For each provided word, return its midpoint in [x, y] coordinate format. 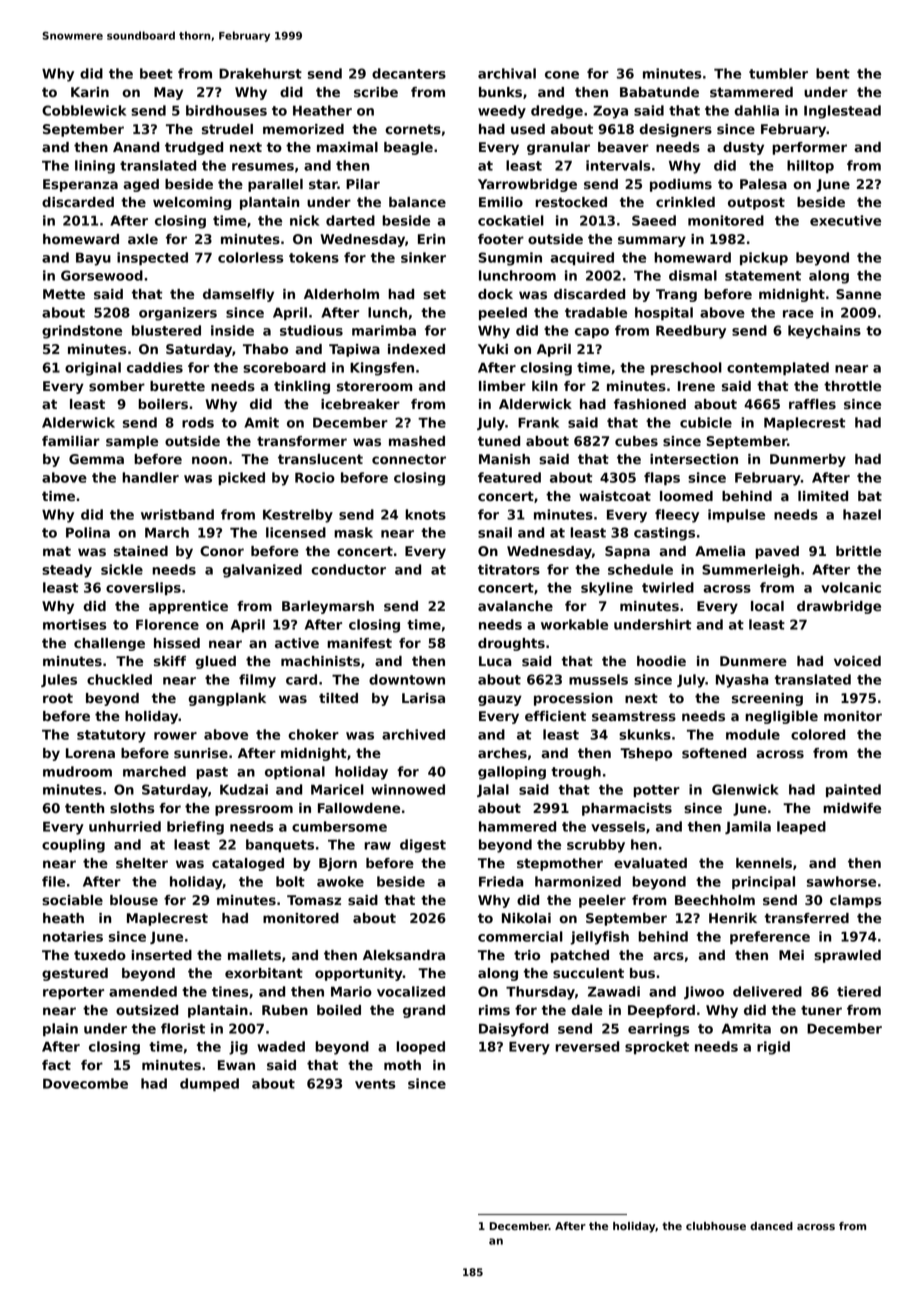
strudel [227, 129]
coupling [73, 846]
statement [763, 276]
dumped [209, 1085]
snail [495, 532]
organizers [178, 314]
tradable [596, 312]
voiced [857, 661]
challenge [109, 644]
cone [562, 75]
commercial [520, 936]
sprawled [847, 956]
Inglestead [842, 112]
